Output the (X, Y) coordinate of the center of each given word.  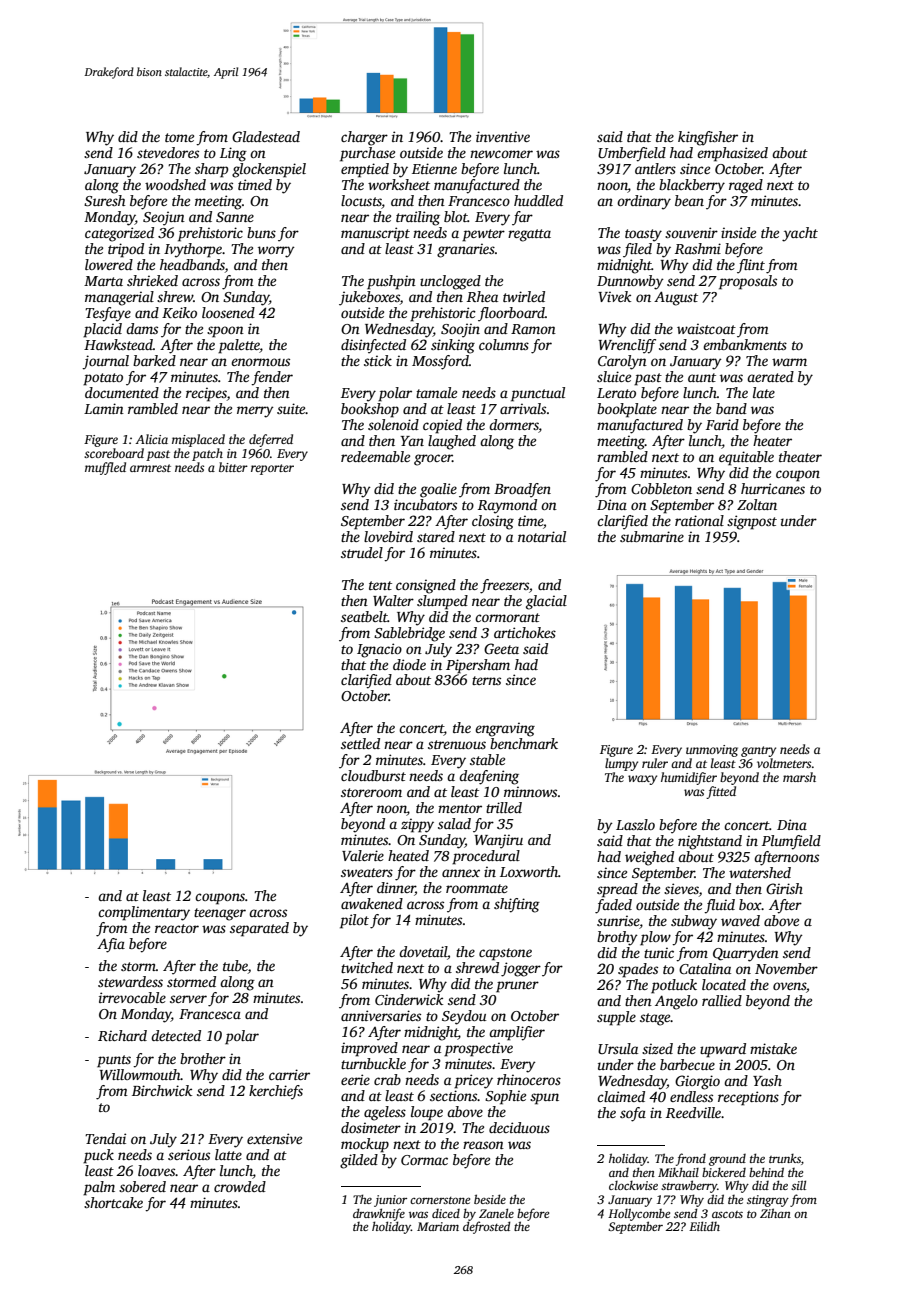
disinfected (373, 346)
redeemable (375, 456)
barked (154, 360)
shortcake (113, 1202)
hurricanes (773, 488)
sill (798, 1185)
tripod (126, 250)
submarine (652, 536)
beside (490, 1199)
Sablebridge (409, 634)
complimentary (144, 913)
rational (699, 520)
